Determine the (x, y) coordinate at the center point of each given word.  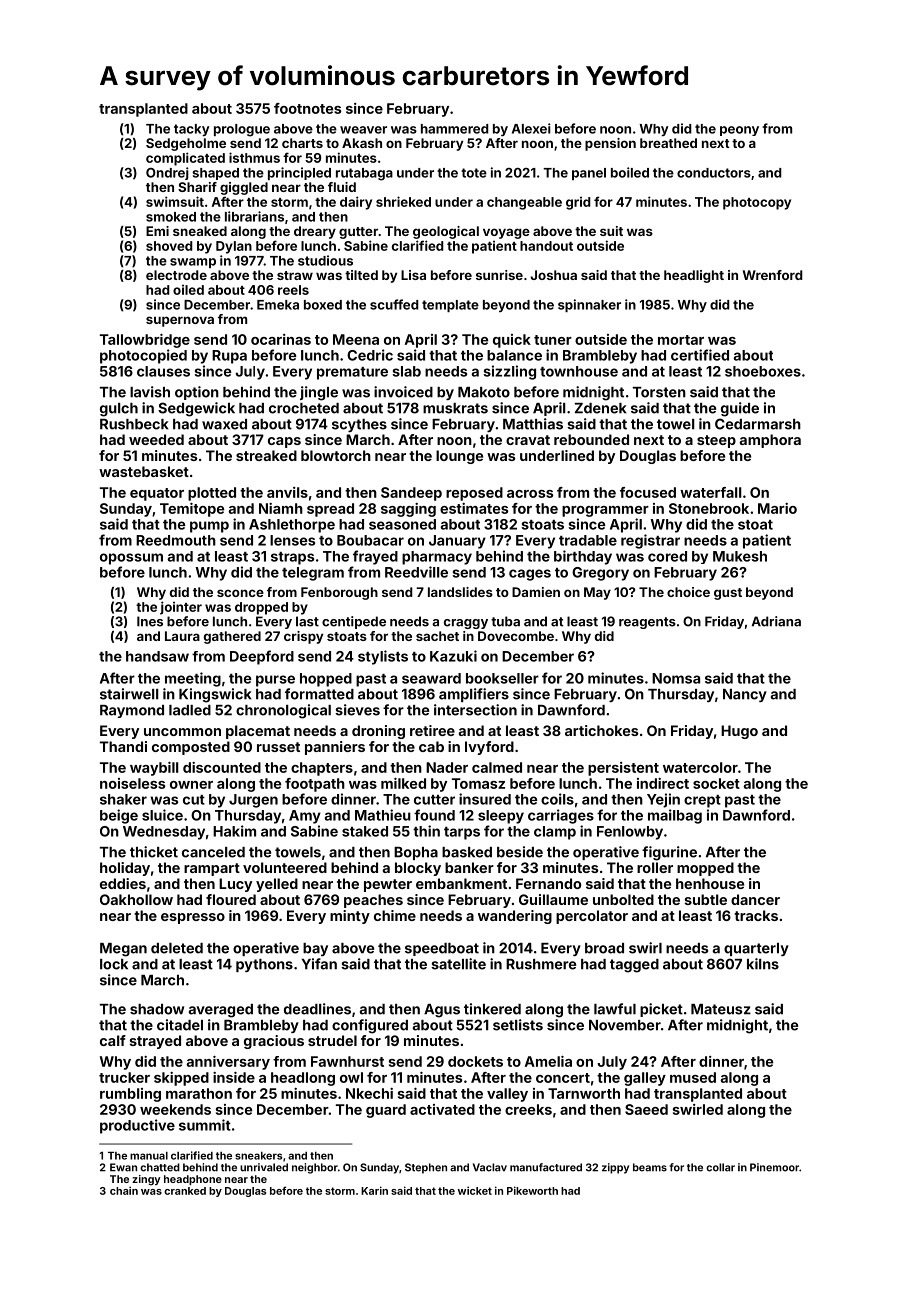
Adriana (776, 621)
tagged (634, 966)
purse (275, 681)
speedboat (442, 949)
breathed (668, 143)
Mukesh (740, 556)
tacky (192, 130)
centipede (354, 622)
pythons (264, 965)
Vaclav (490, 1167)
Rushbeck (134, 424)
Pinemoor (774, 1167)
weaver (363, 130)
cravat (528, 440)
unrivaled (264, 1167)
